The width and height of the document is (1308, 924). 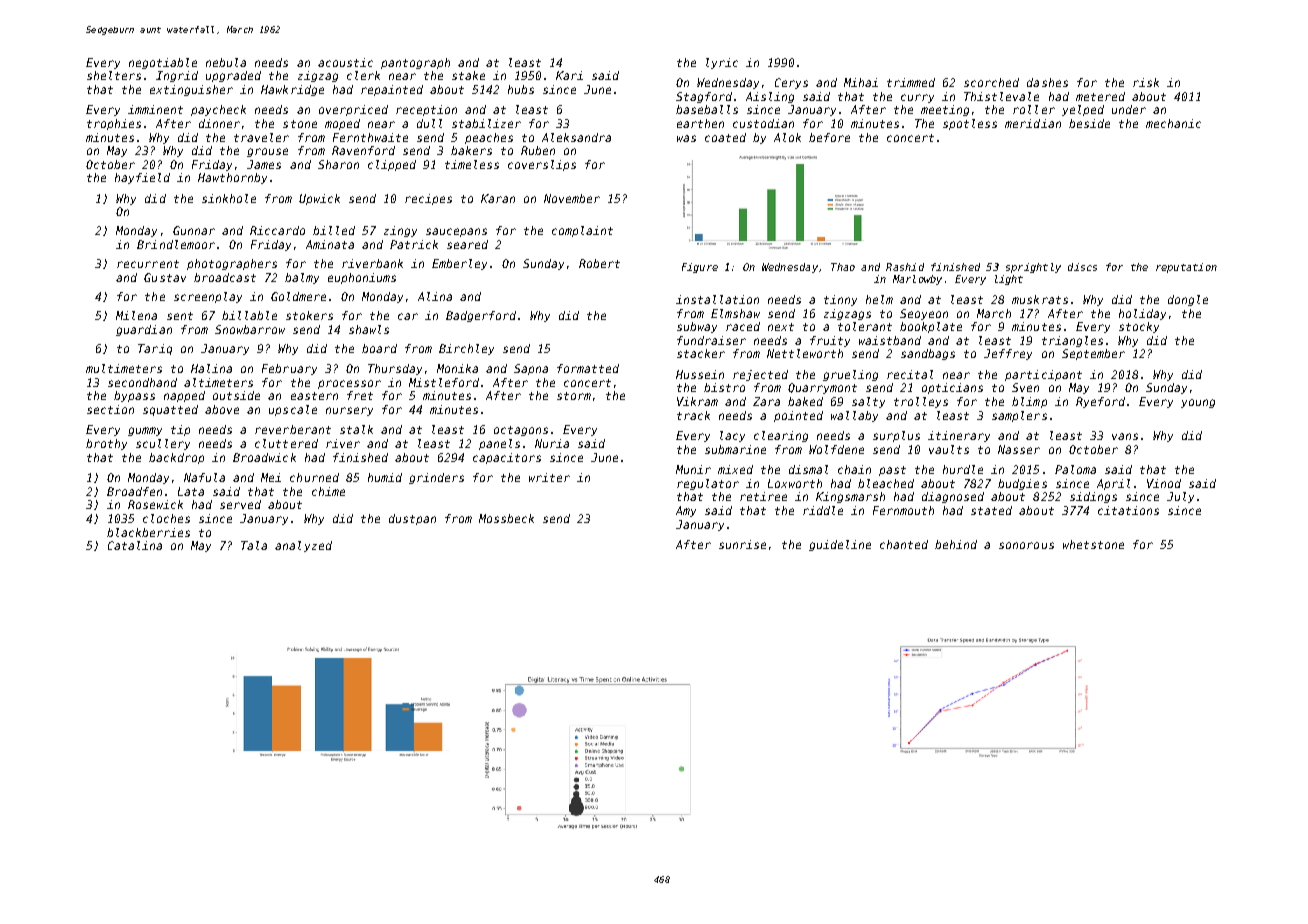 What do you see at coordinates (155, 504) in the document?
I see `Rosewick` at bounding box center [155, 504].
